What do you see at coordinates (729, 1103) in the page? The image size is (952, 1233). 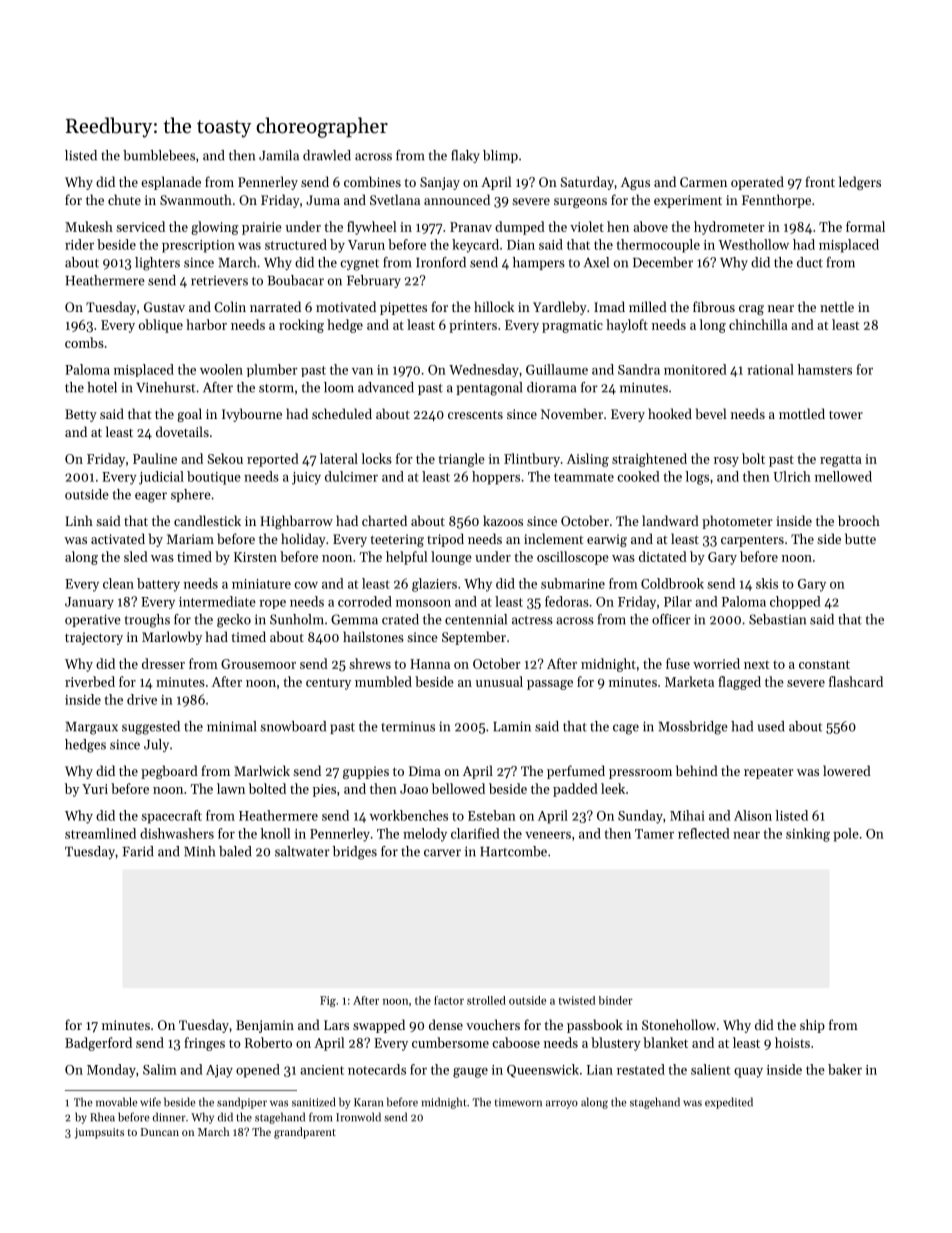 I see `expedited` at bounding box center [729, 1103].
